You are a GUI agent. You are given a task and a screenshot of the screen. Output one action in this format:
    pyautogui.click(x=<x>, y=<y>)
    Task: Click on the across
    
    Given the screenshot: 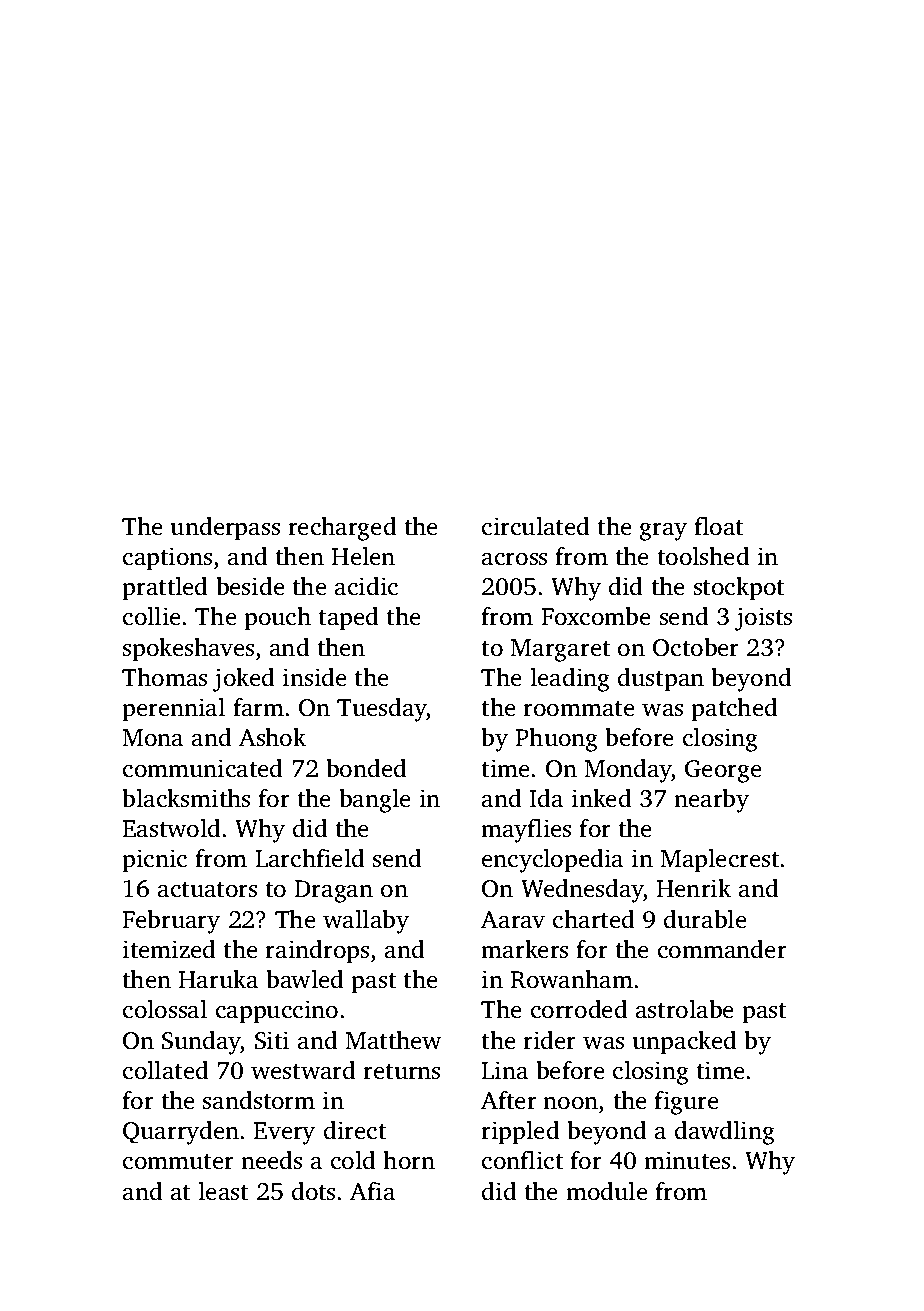 What is the action you would take?
    pyautogui.click(x=514, y=559)
